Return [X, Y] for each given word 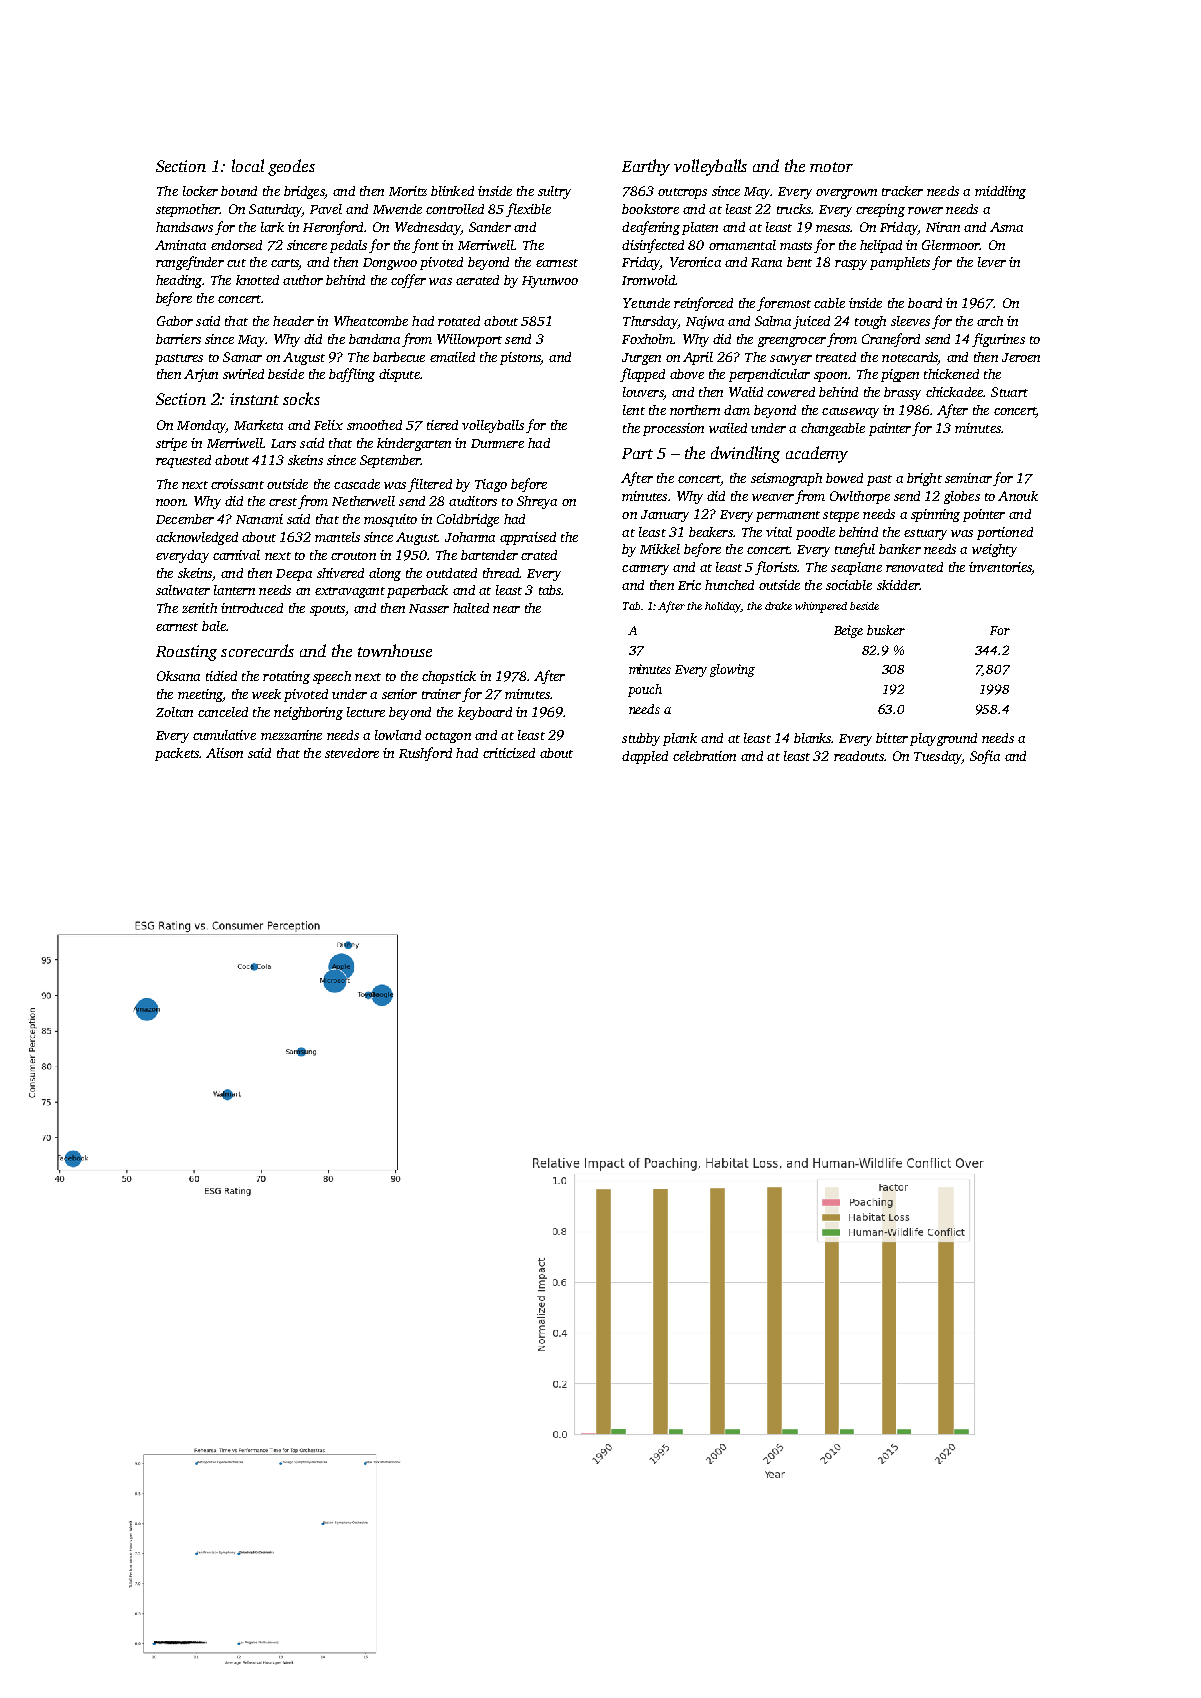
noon [170, 502]
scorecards [257, 650]
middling [1000, 192]
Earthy [646, 167]
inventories [1000, 568]
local [248, 165]
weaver [773, 497]
